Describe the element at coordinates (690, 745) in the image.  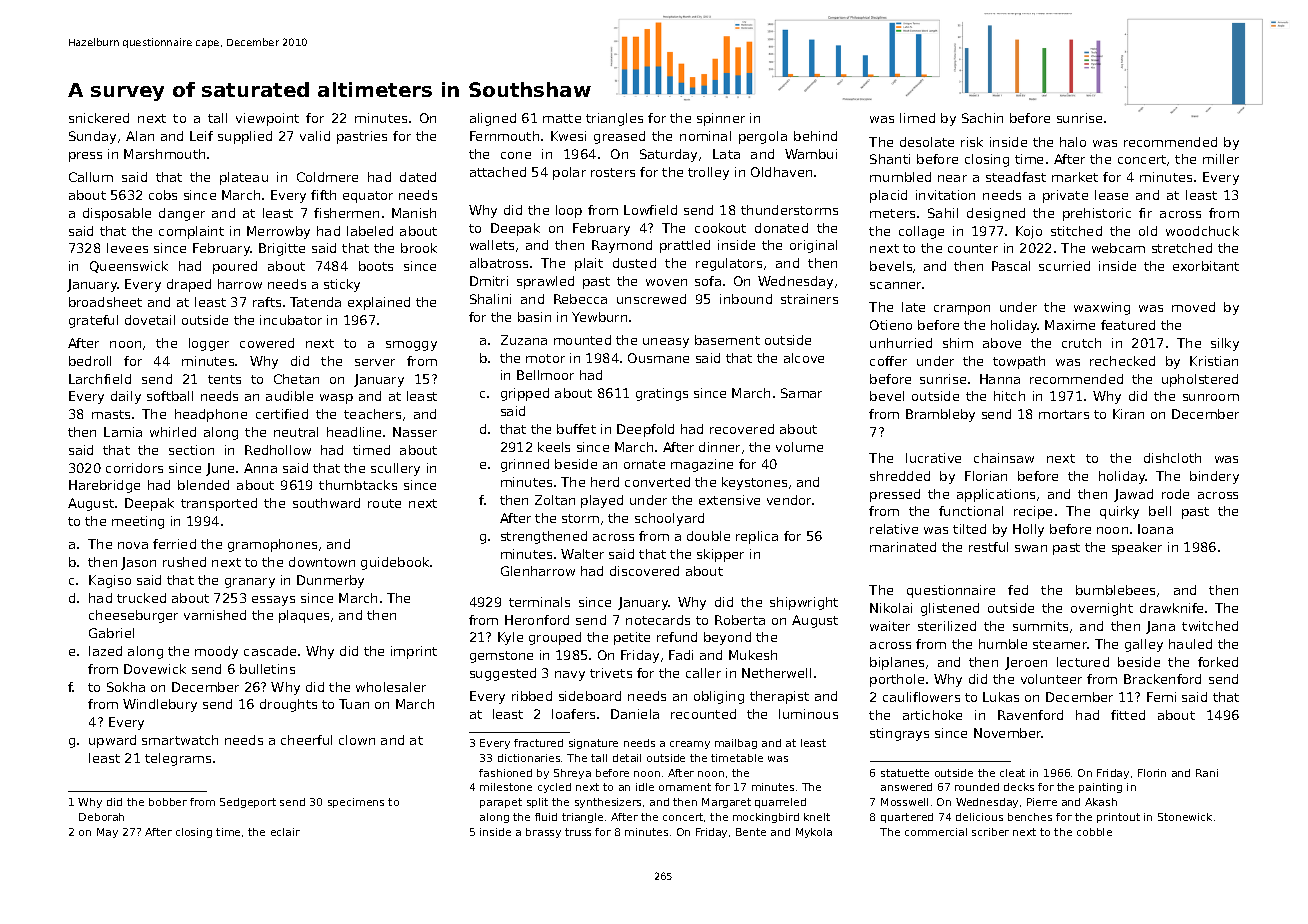
I see `creamy` at that location.
